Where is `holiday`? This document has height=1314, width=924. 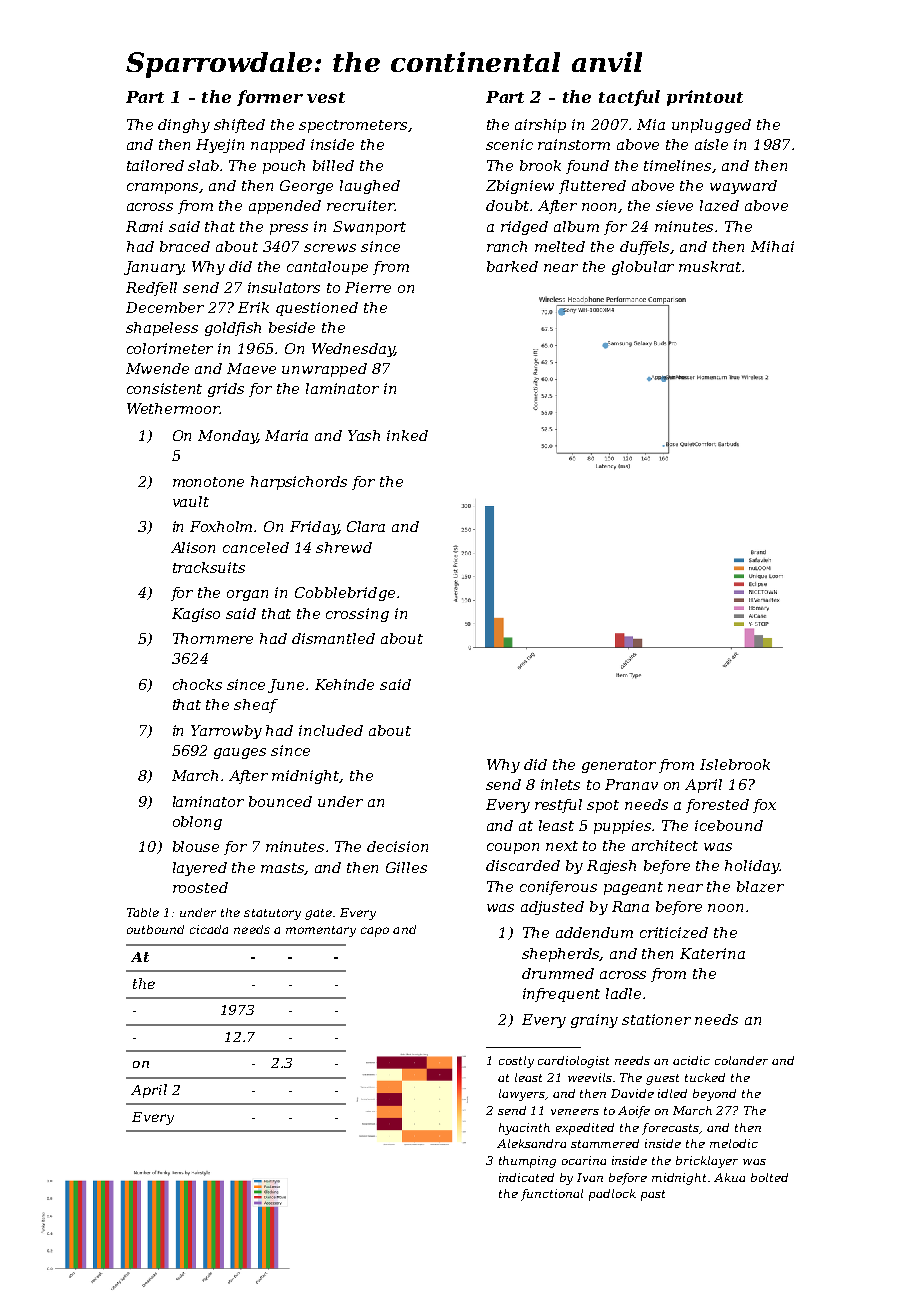 holiday is located at coordinates (752, 867).
